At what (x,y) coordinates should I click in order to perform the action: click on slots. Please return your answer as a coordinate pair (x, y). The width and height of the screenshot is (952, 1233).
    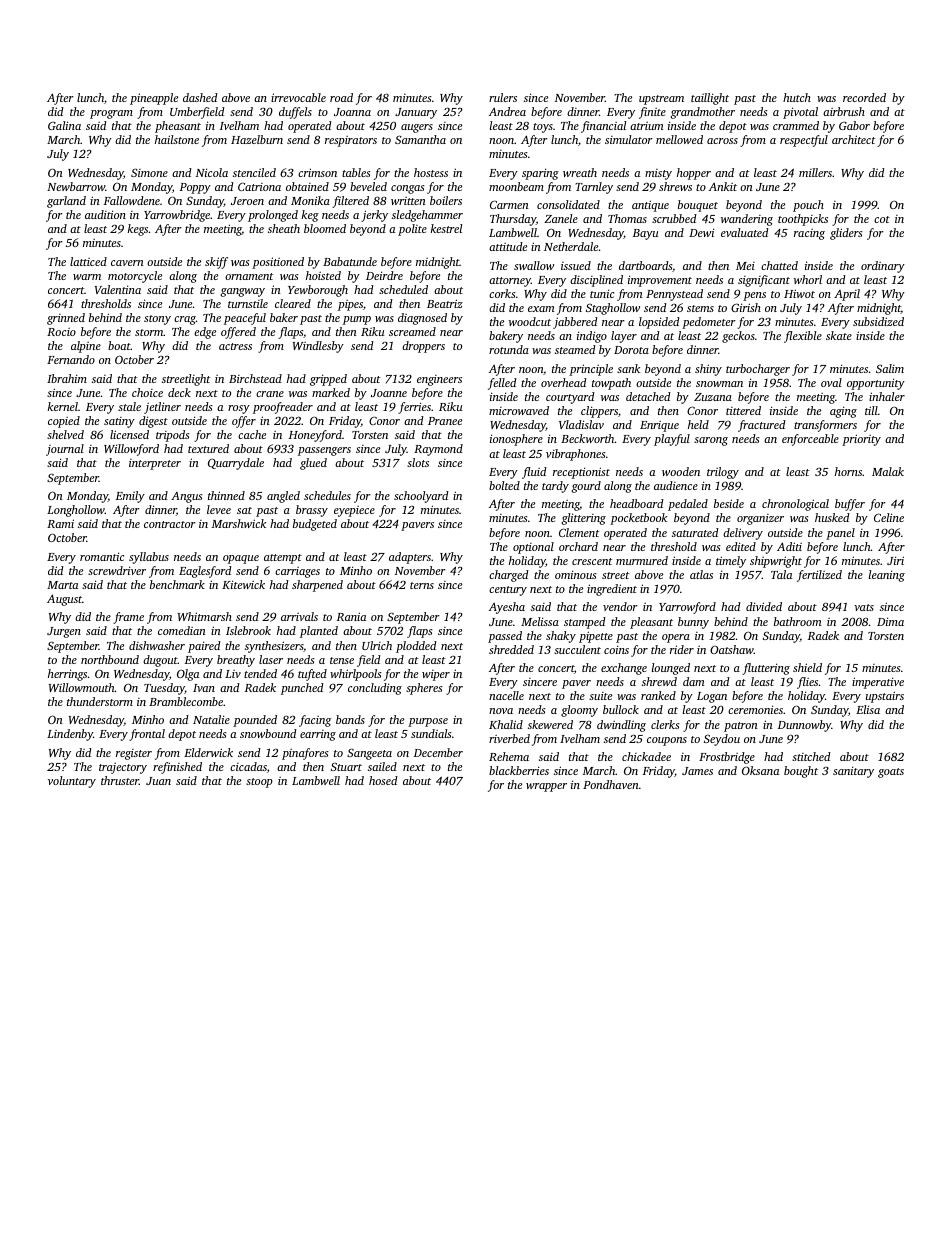
    Looking at the image, I should click on (418, 462).
